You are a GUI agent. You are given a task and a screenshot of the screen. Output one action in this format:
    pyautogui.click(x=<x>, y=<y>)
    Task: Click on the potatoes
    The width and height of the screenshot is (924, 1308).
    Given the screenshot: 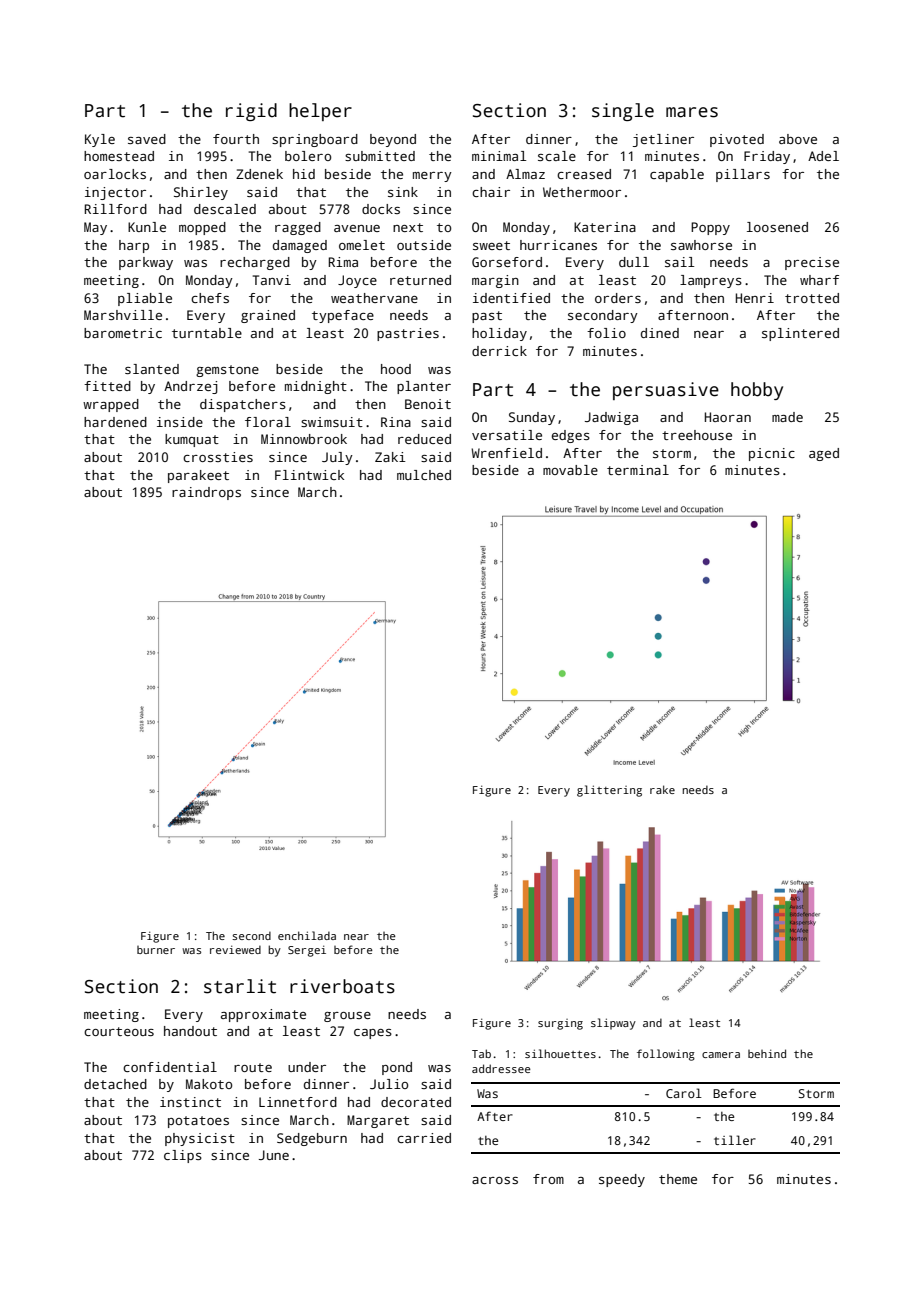 What is the action you would take?
    pyautogui.click(x=198, y=1122)
